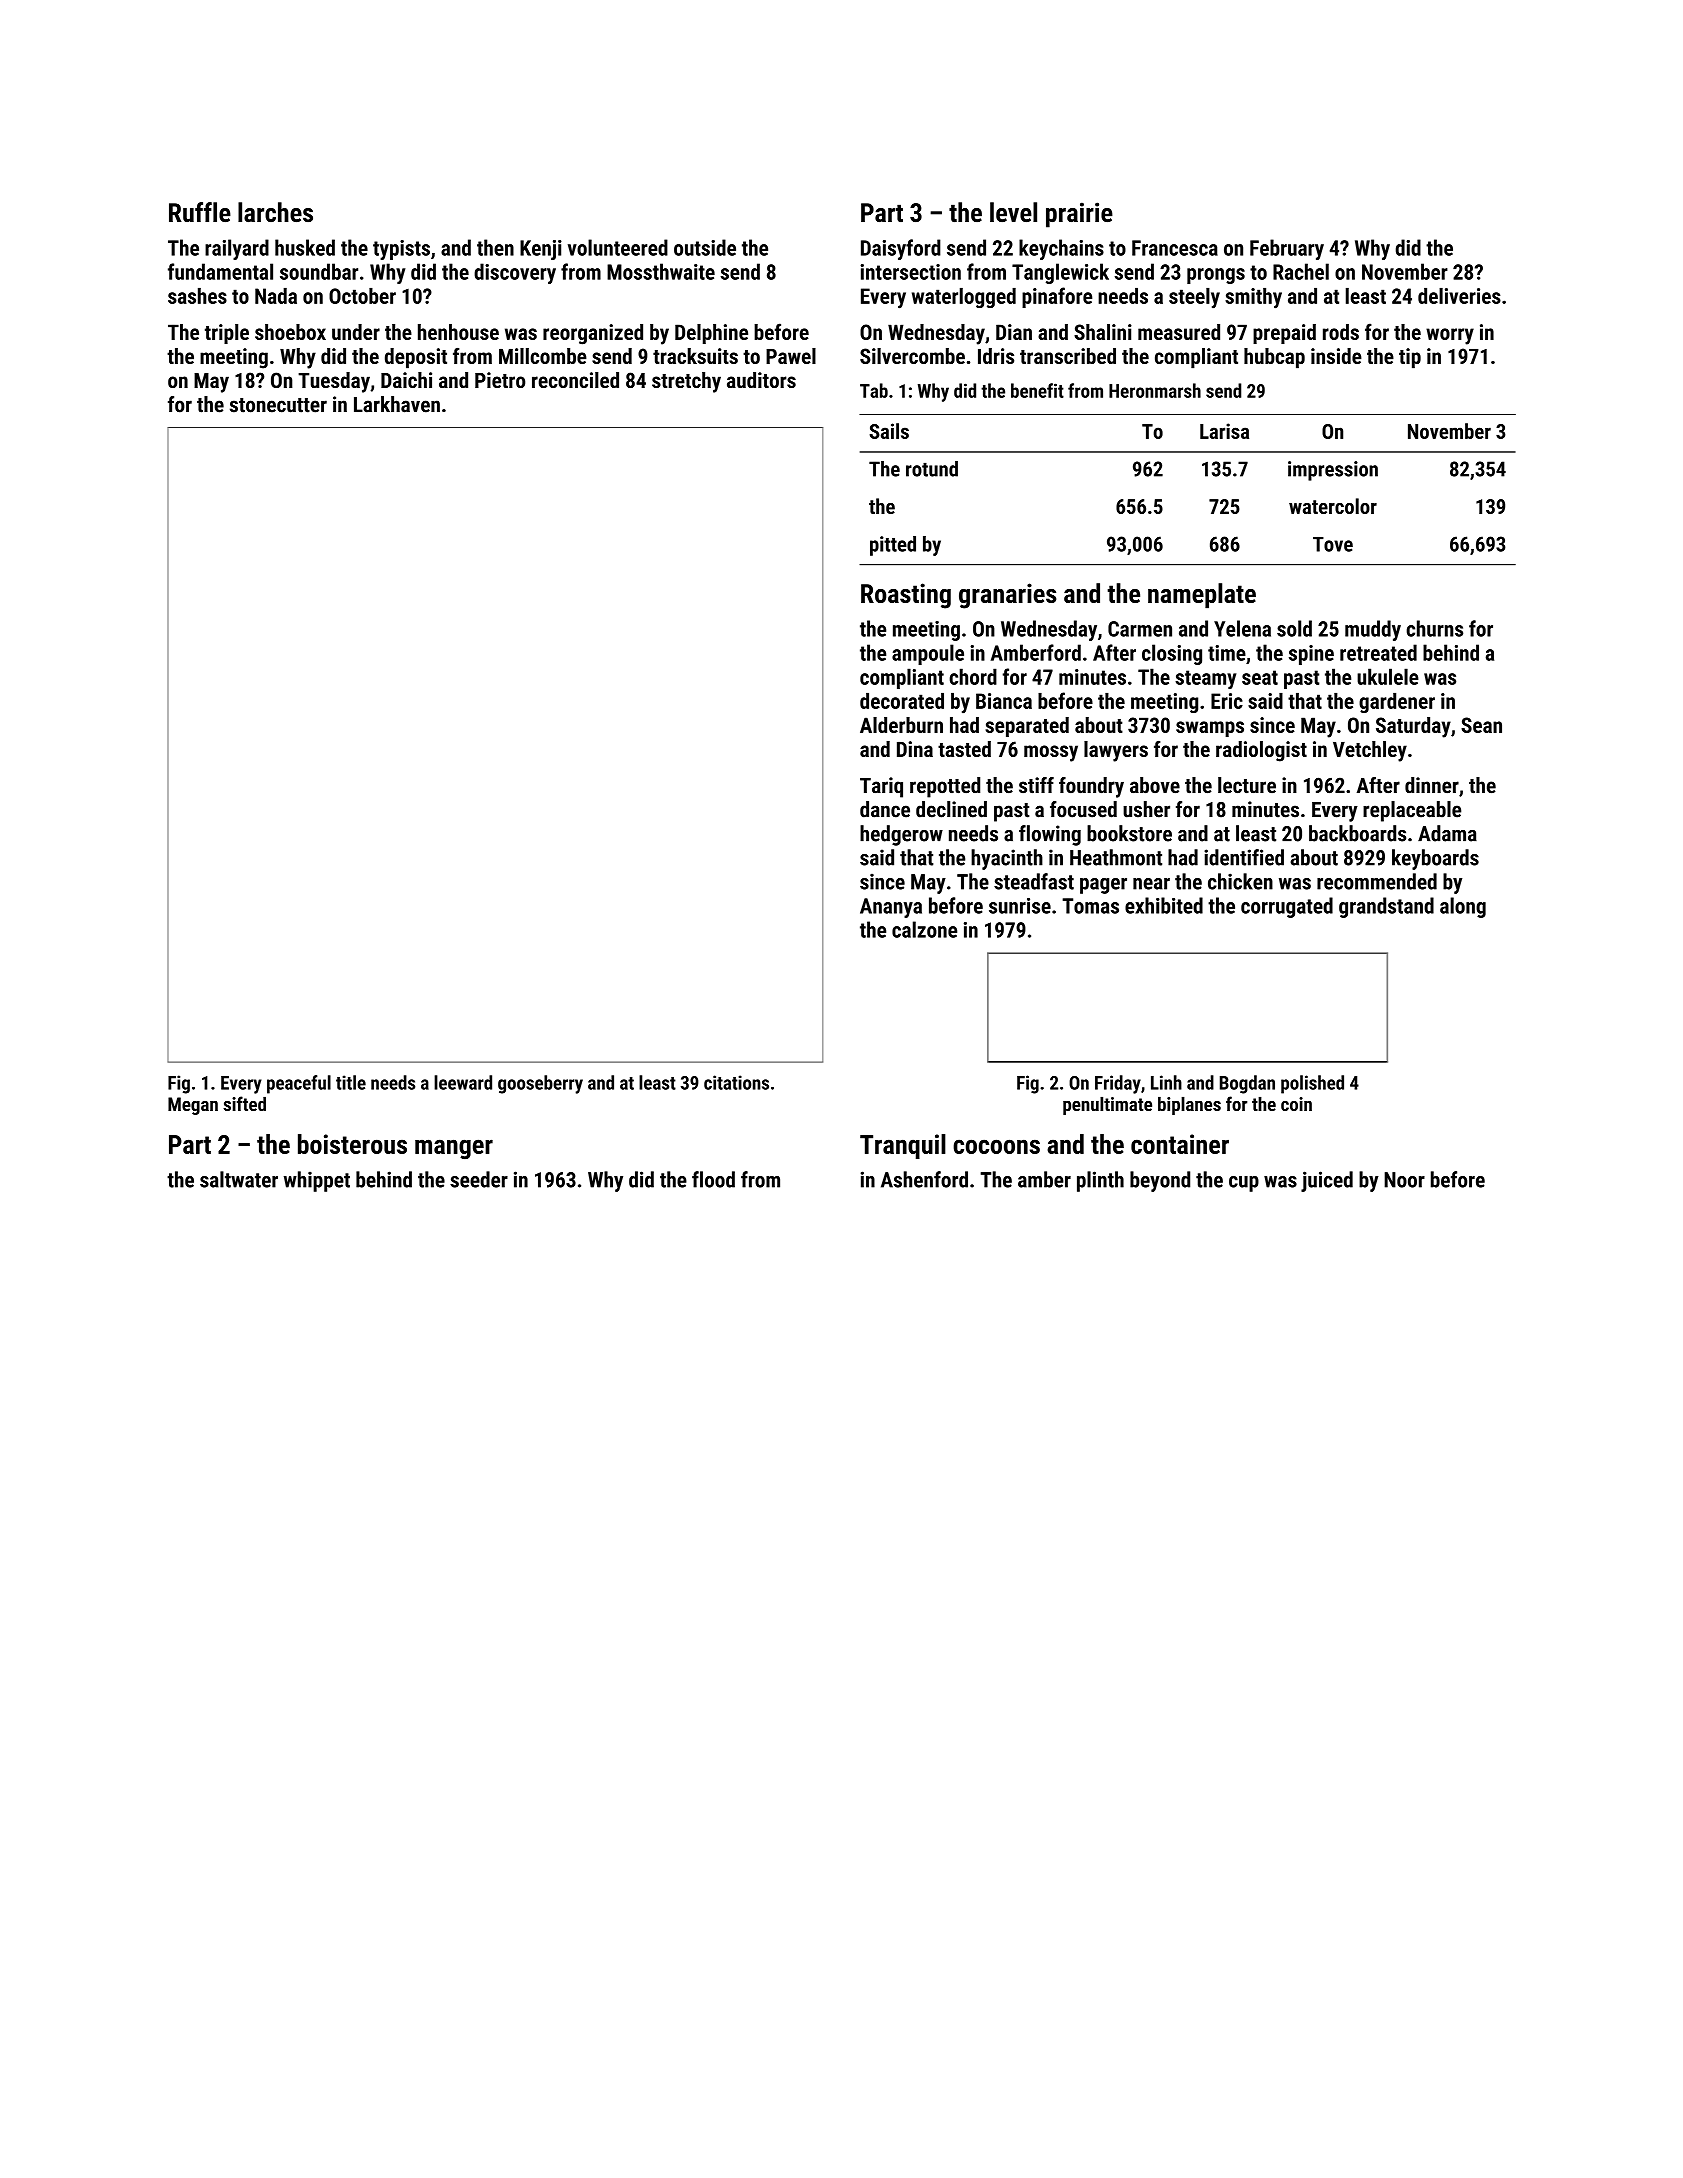 The height and width of the page is (2178, 1683). Describe the element at coordinates (1287, 249) in the page. I see `February` at that location.
